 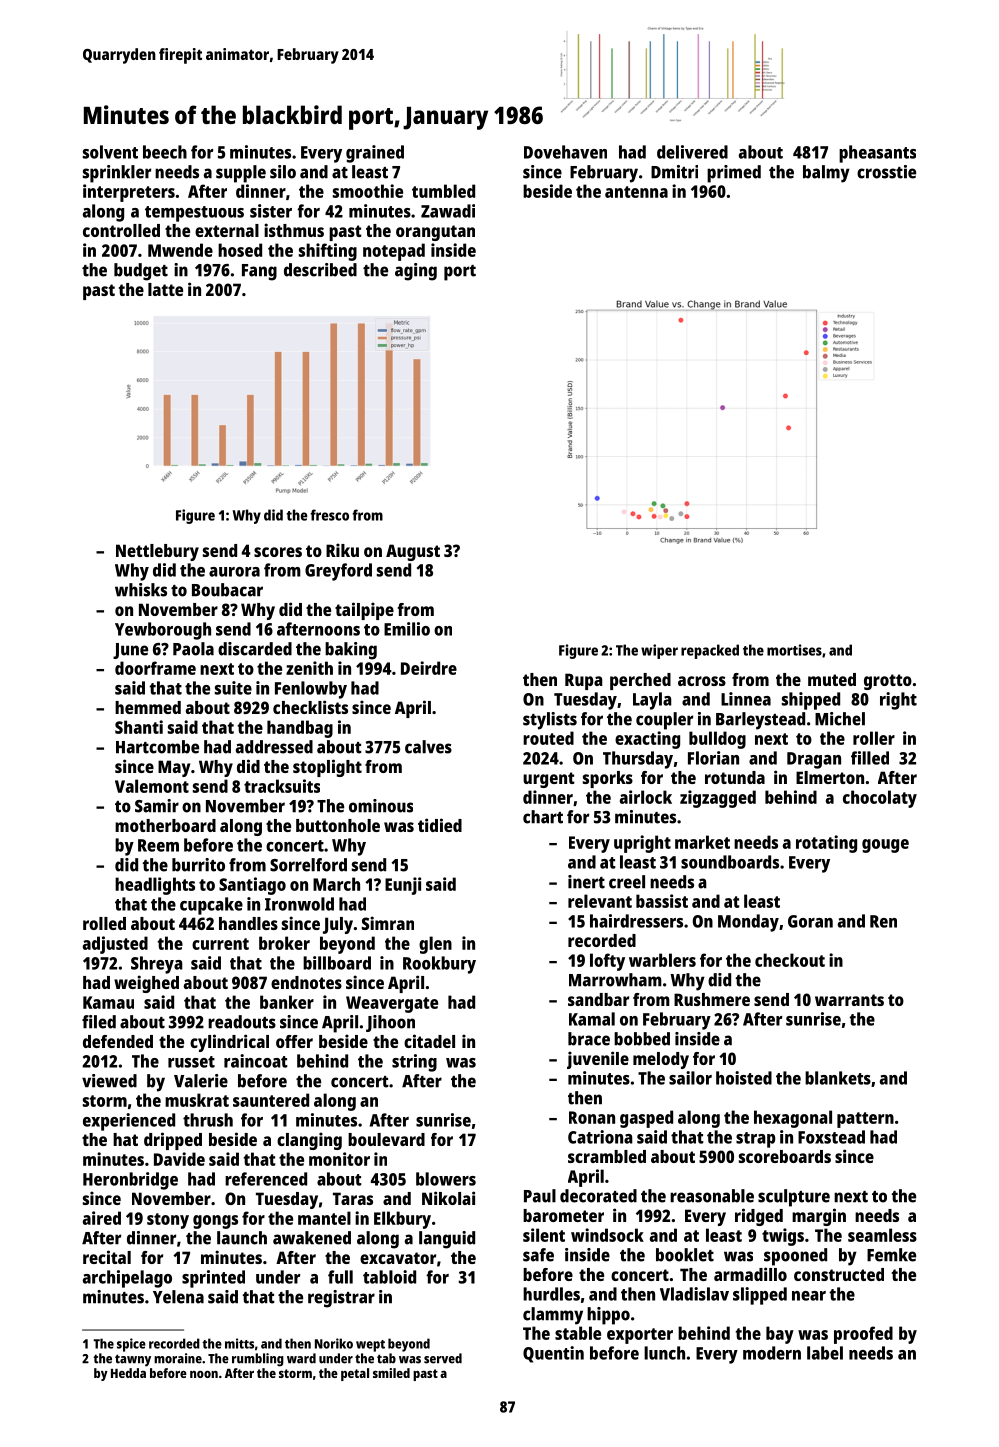 What do you see at coordinates (810, 921) in the screenshot?
I see `Goran` at bounding box center [810, 921].
